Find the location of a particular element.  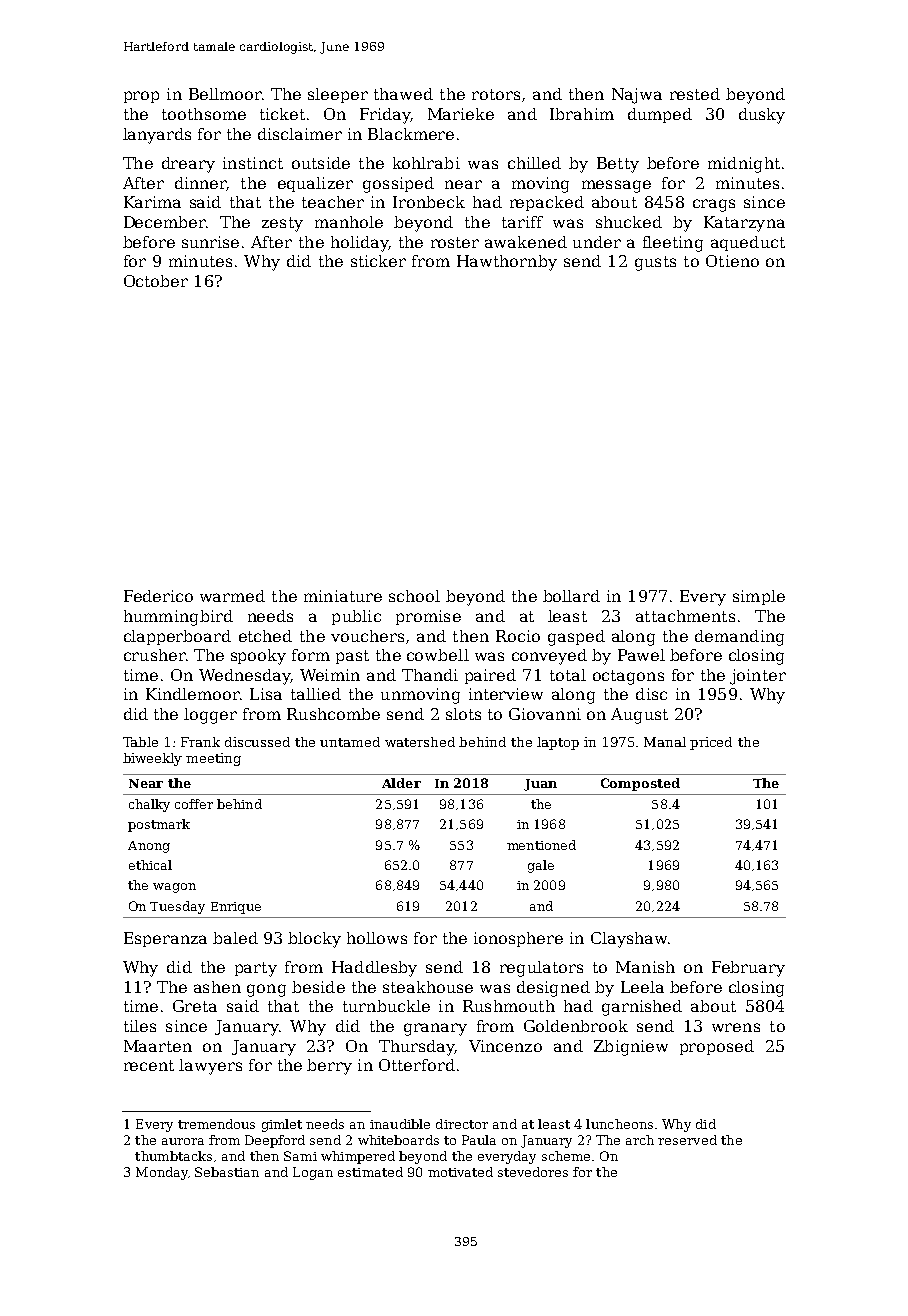

awakened is located at coordinates (526, 242).
